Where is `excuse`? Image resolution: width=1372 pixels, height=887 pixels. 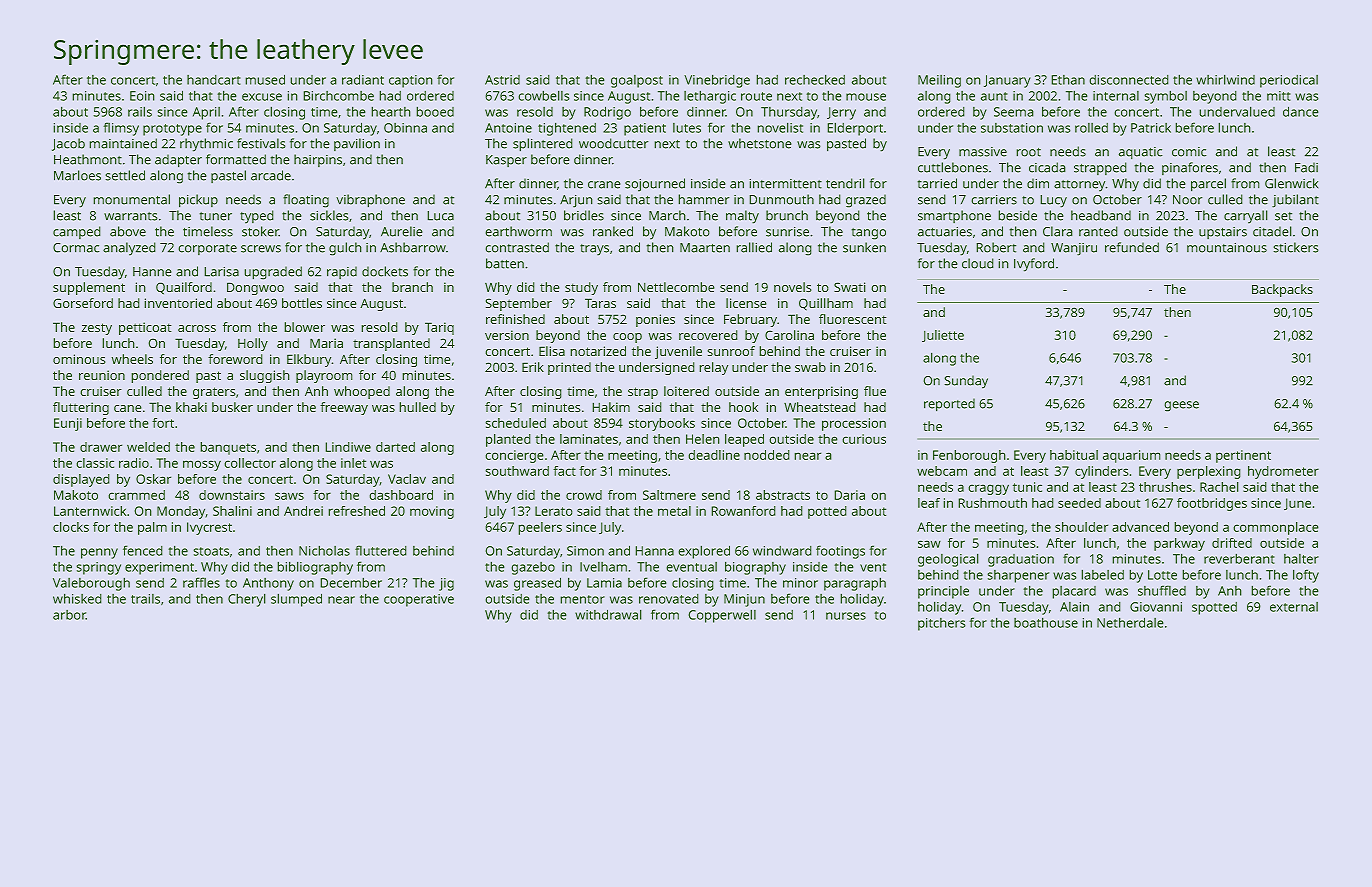 excuse is located at coordinates (262, 97).
